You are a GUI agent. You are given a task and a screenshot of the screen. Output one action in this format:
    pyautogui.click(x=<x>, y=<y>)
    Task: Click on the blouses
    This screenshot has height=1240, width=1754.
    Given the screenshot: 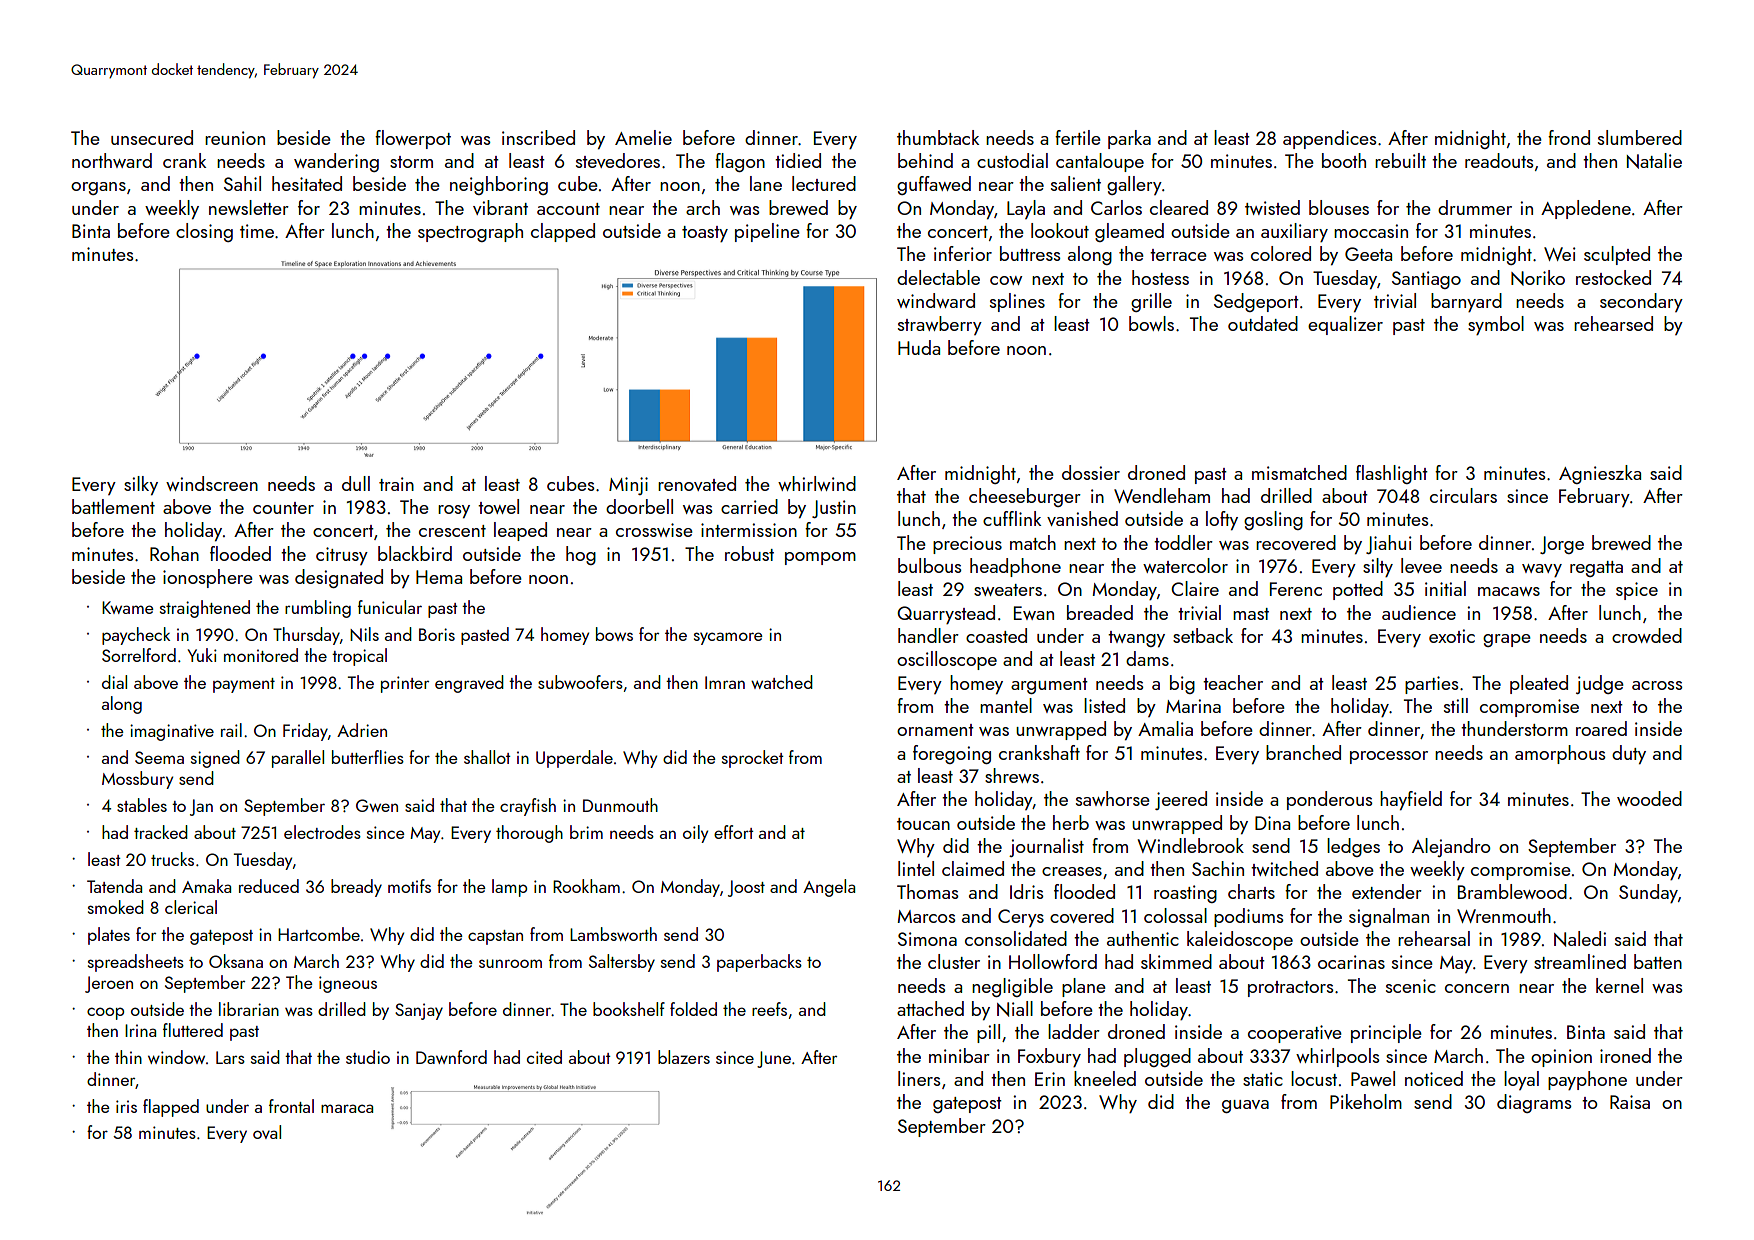 What is the action you would take?
    pyautogui.click(x=1339, y=207)
